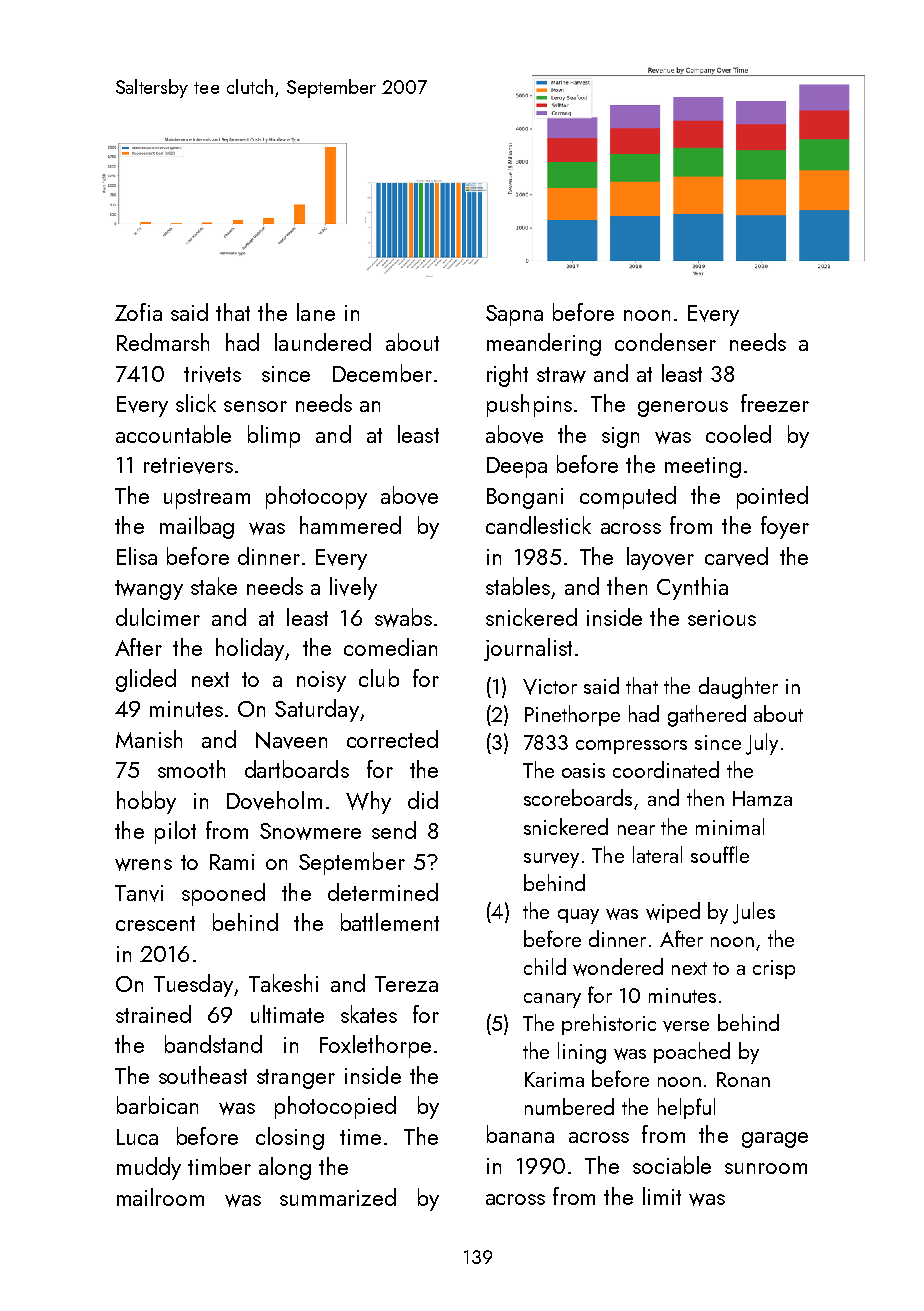 The height and width of the image is (1311, 924). What do you see at coordinates (520, 1134) in the image?
I see `banana` at bounding box center [520, 1134].
